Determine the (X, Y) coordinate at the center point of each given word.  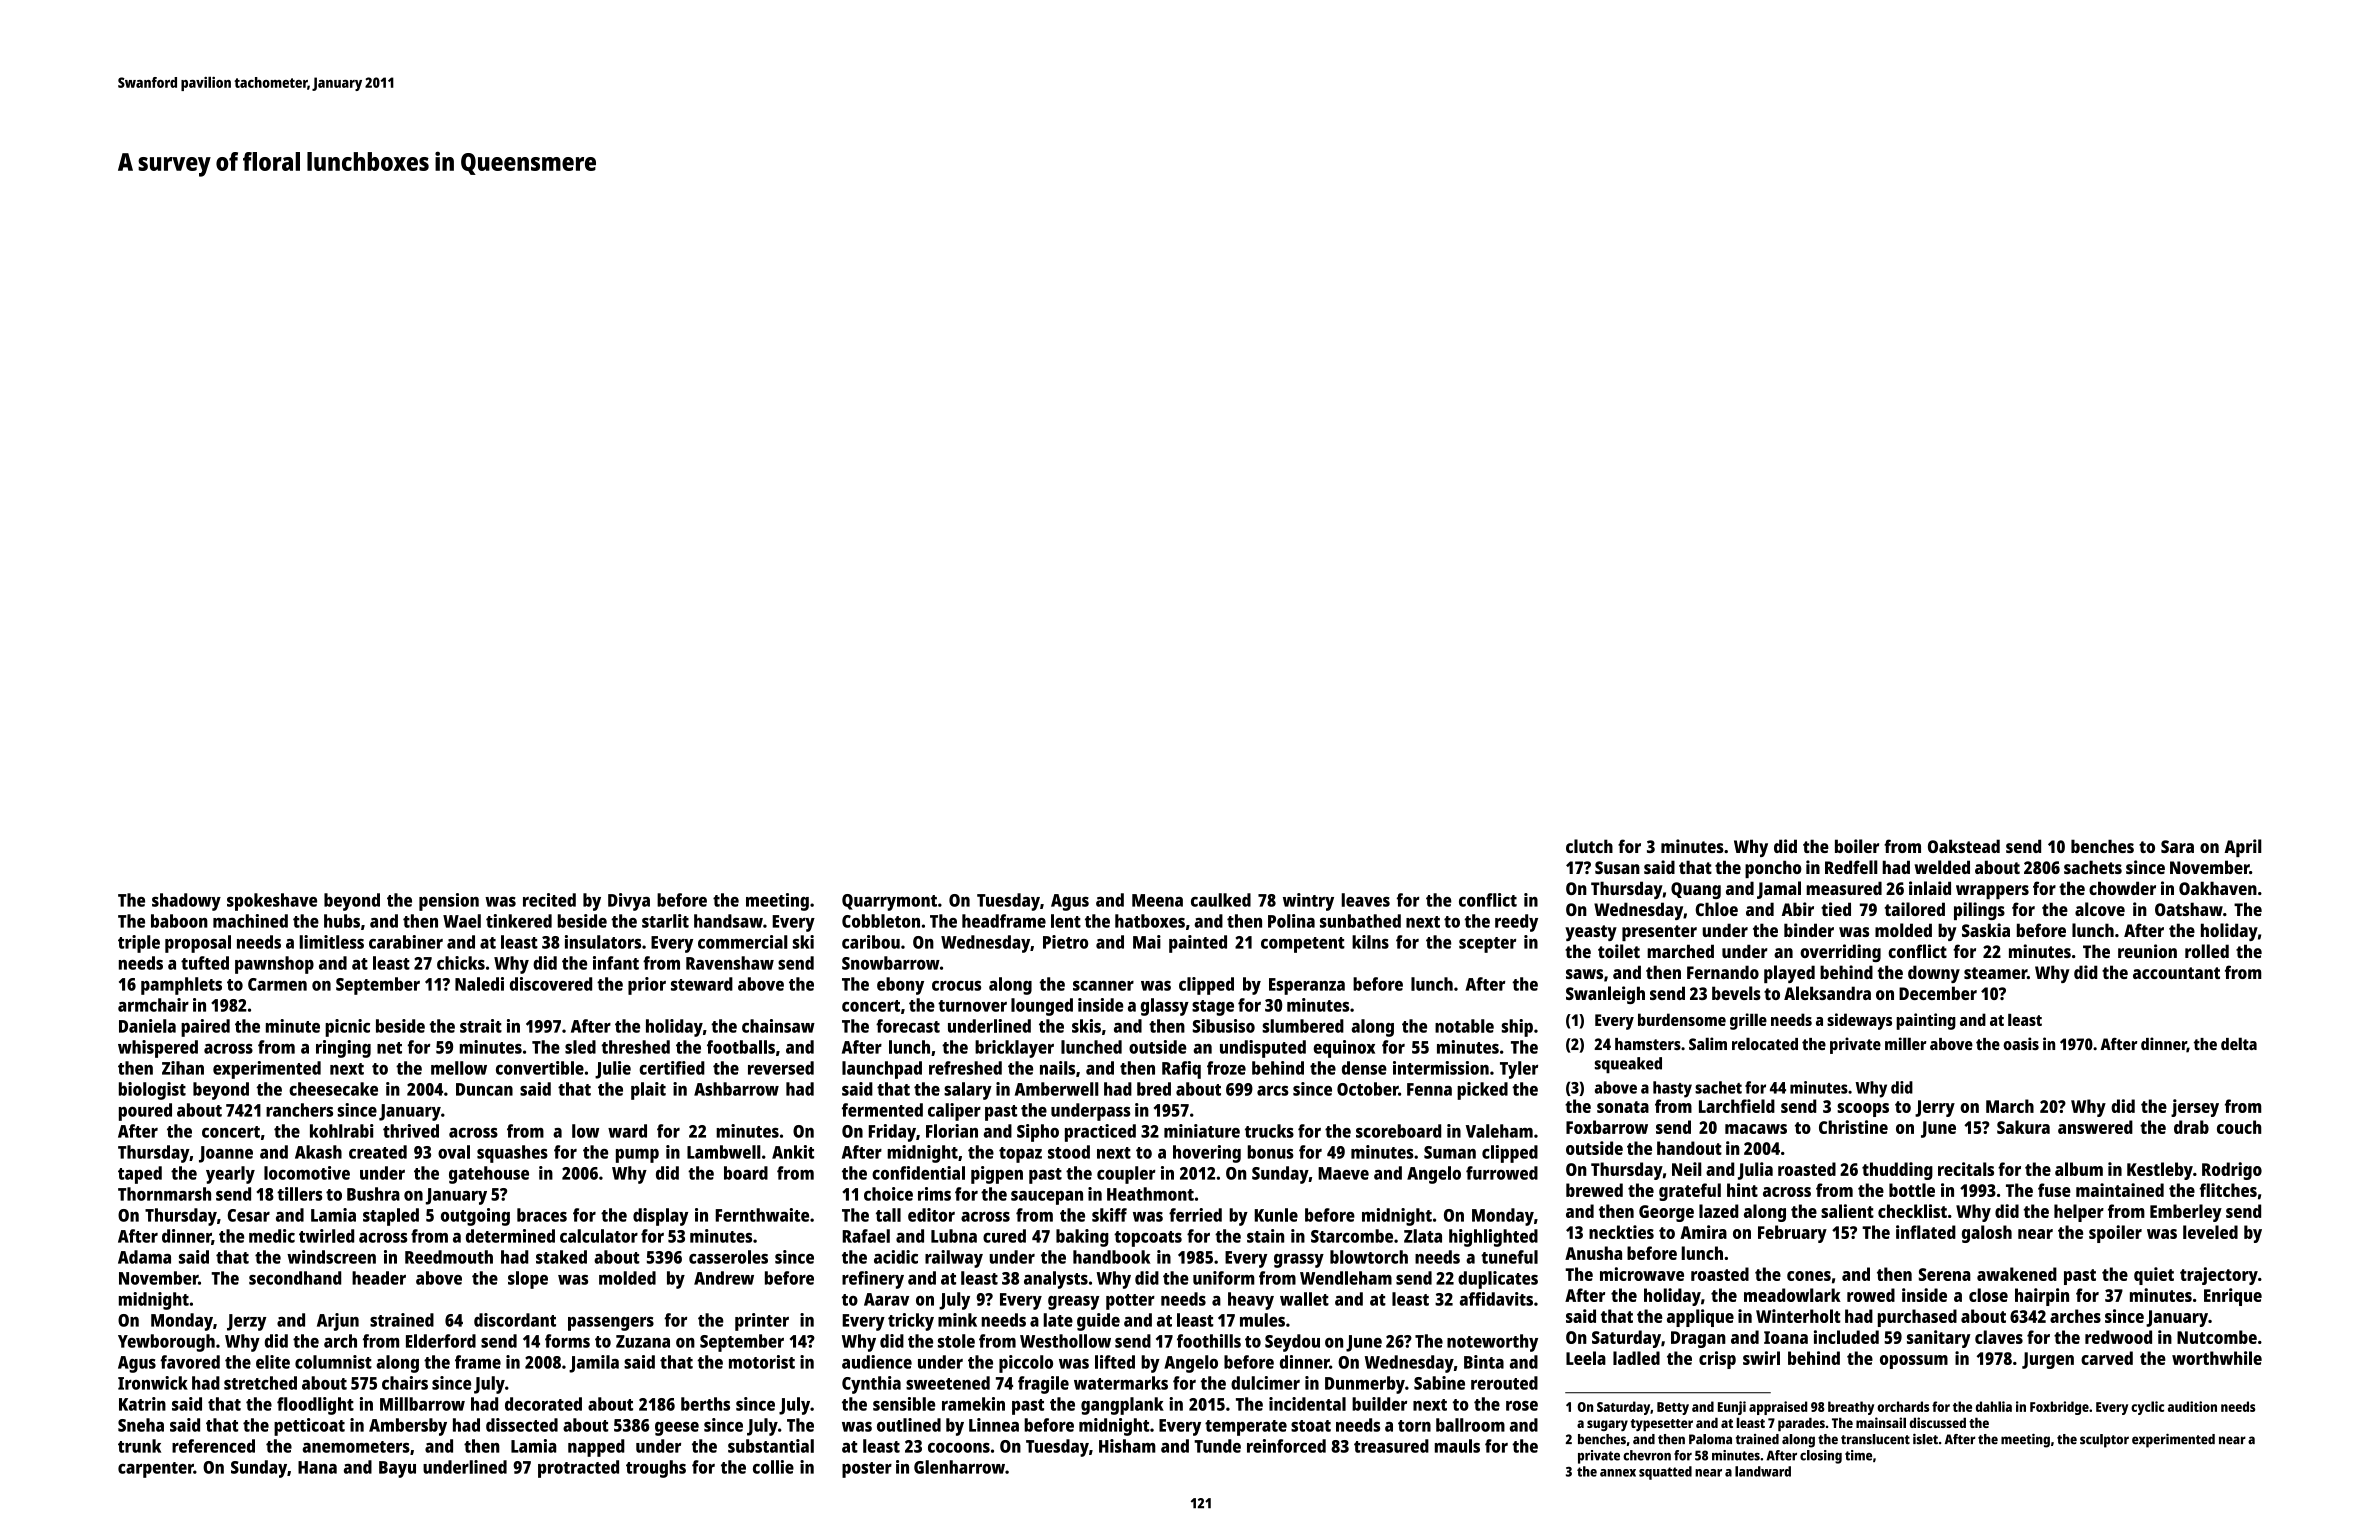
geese (677, 1429)
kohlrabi (342, 1131)
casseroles (728, 1257)
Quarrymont (889, 902)
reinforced (1286, 1446)
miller (1905, 1043)
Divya (629, 902)
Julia (1755, 1171)
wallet (1304, 1299)
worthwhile (2217, 1358)
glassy (1165, 1007)
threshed (635, 1047)
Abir (1798, 909)
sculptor (2104, 1441)
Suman (1450, 1152)
